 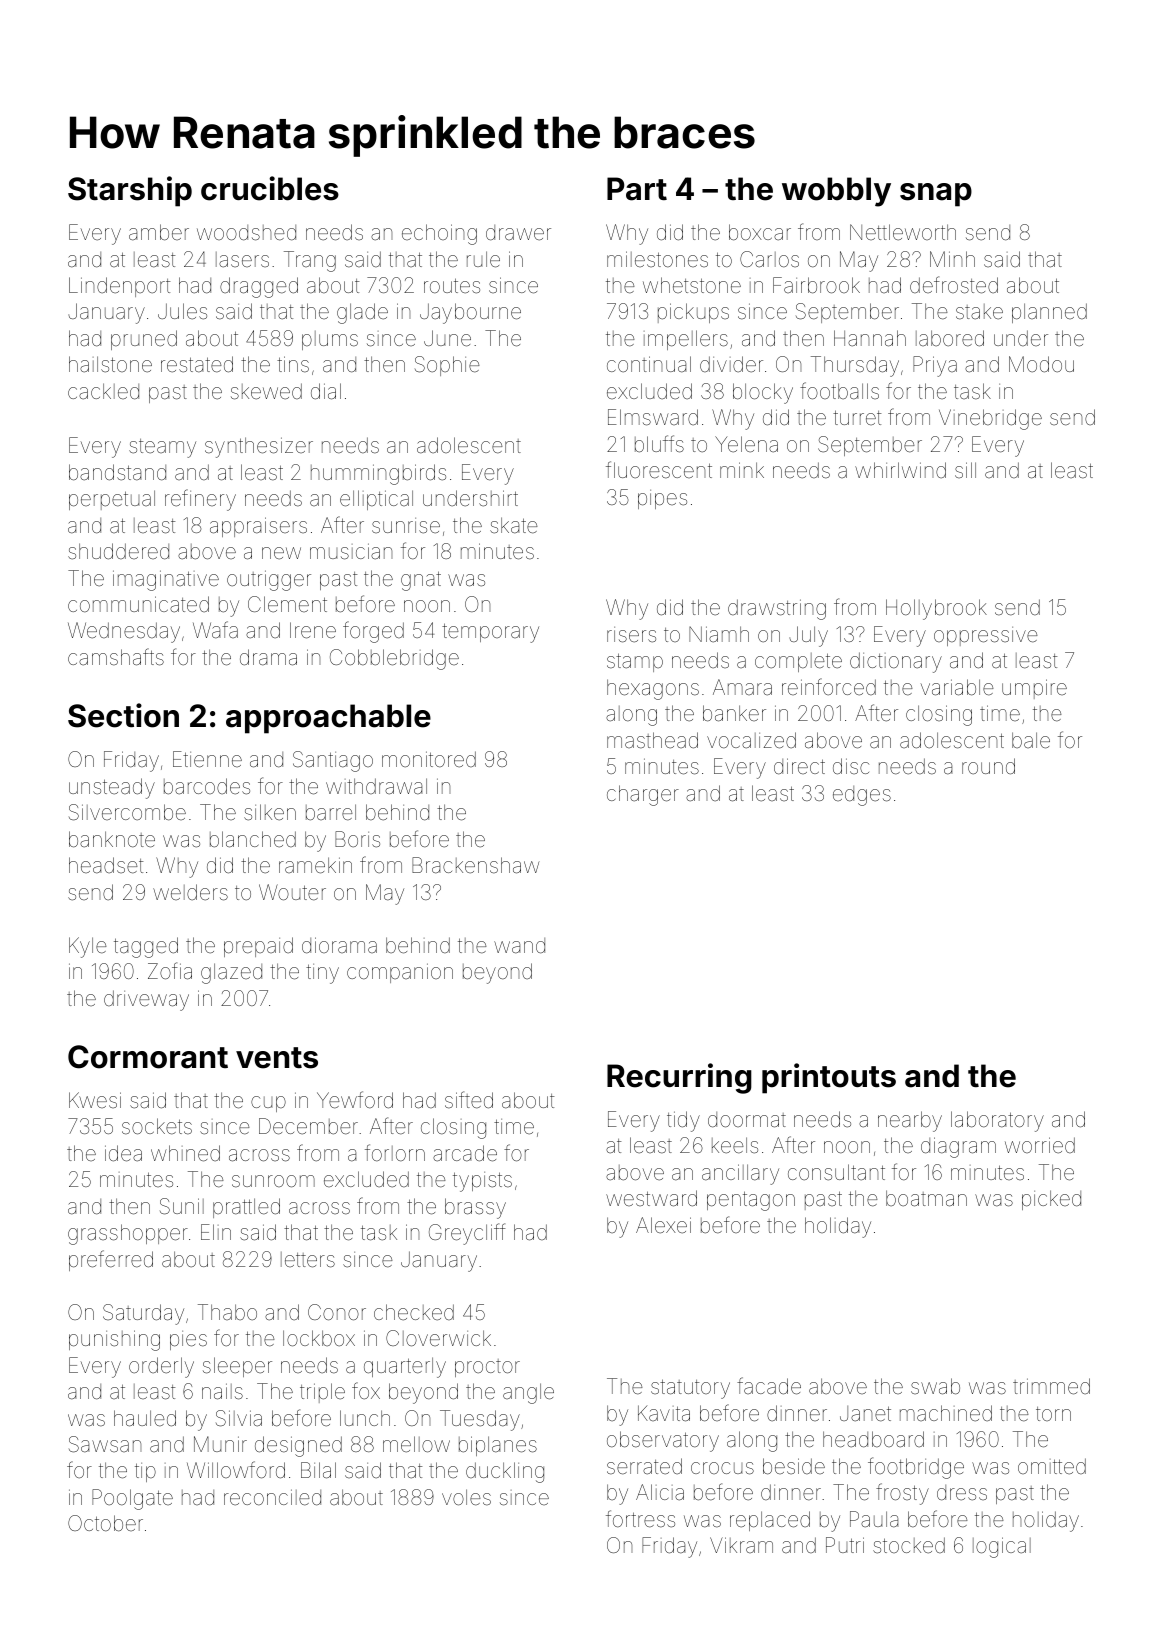 What do you see at coordinates (326, 391) in the screenshot?
I see `dial` at bounding box center [326, 391].
